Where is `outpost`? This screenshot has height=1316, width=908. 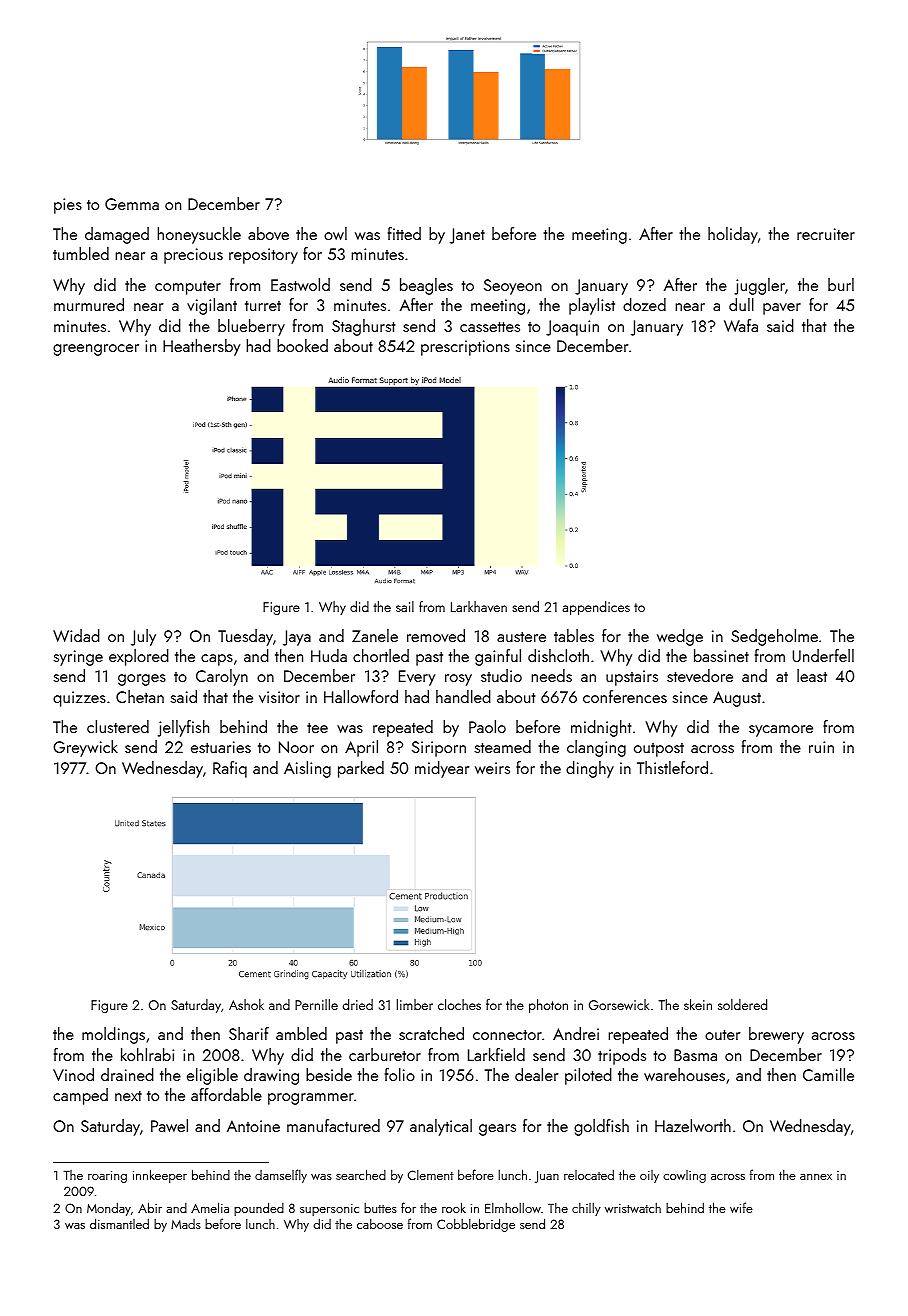
outpost is located at coordinates (659, 750).
